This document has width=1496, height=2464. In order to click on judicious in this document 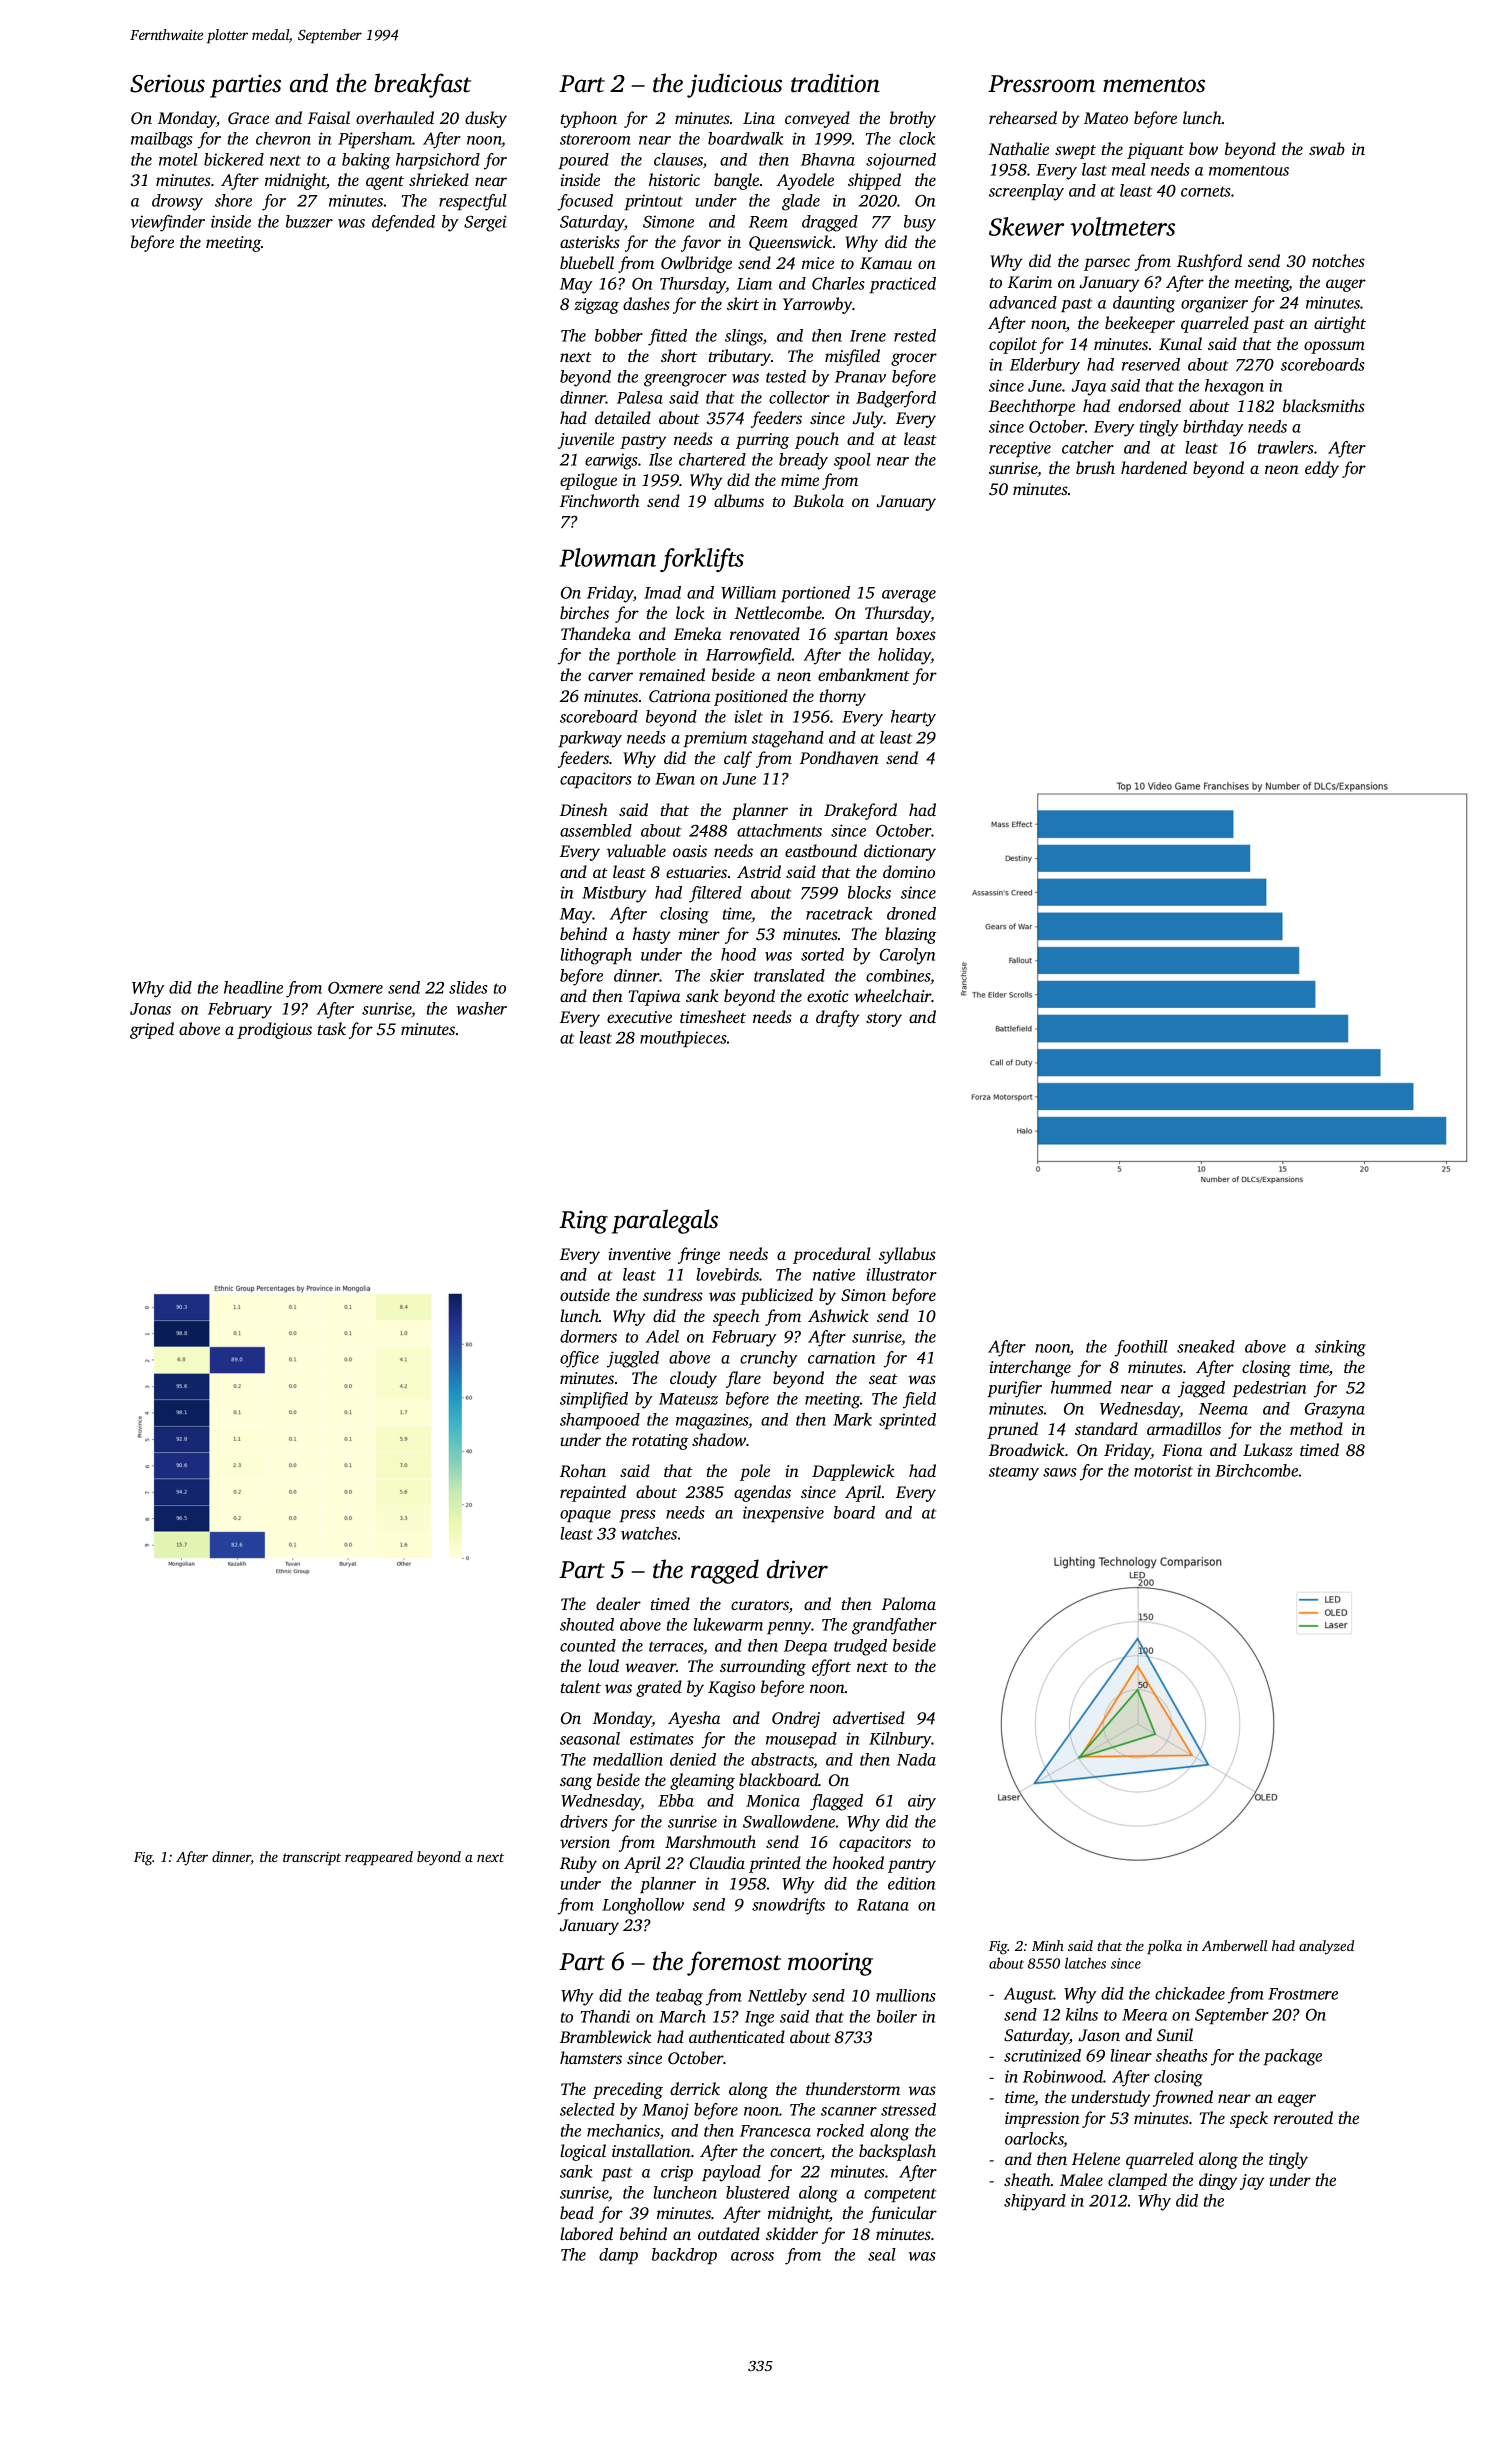, I will do `click(734, 85)`.
